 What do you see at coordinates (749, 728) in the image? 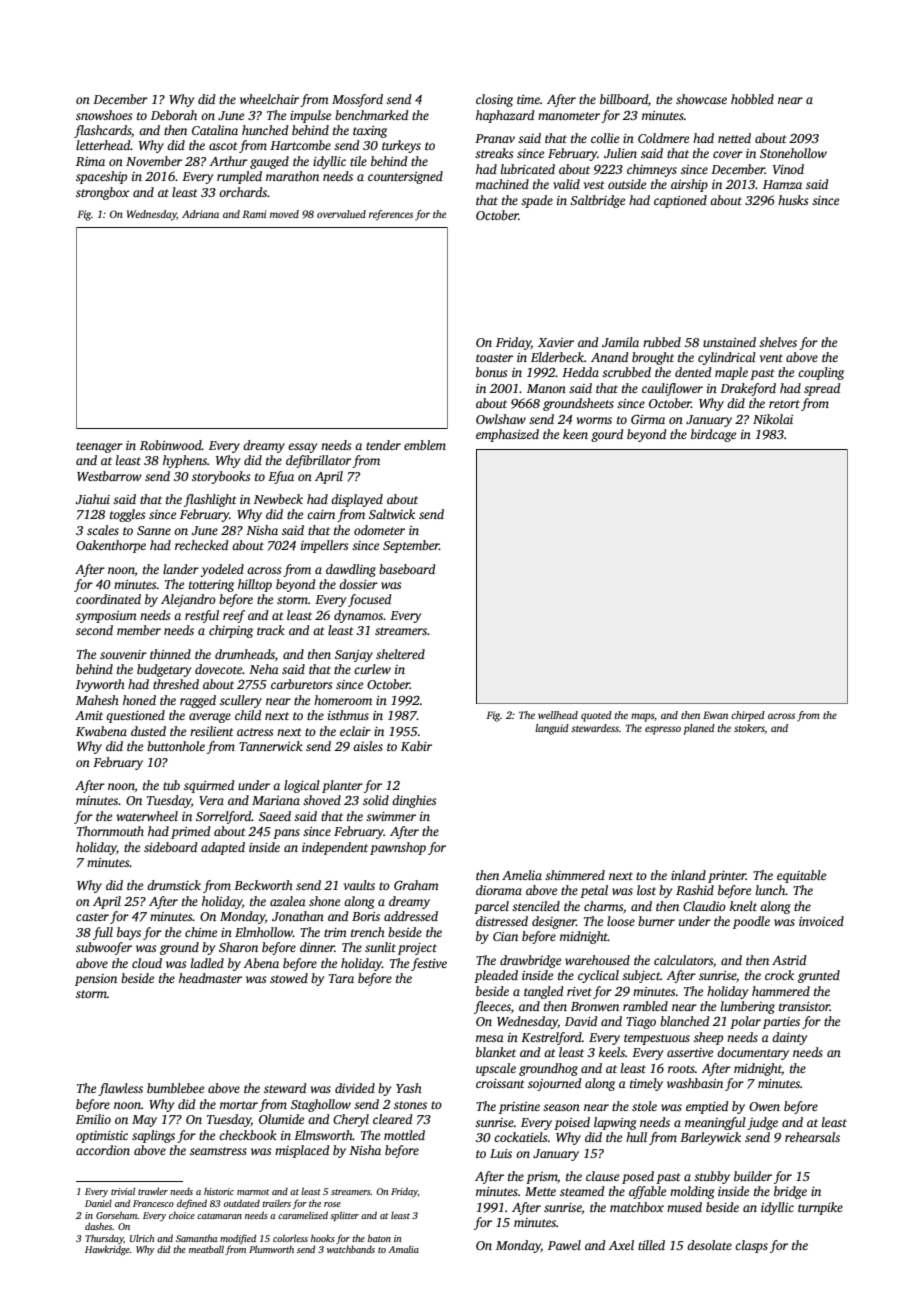
I see `stokers` at bounding box center [749, 728].
